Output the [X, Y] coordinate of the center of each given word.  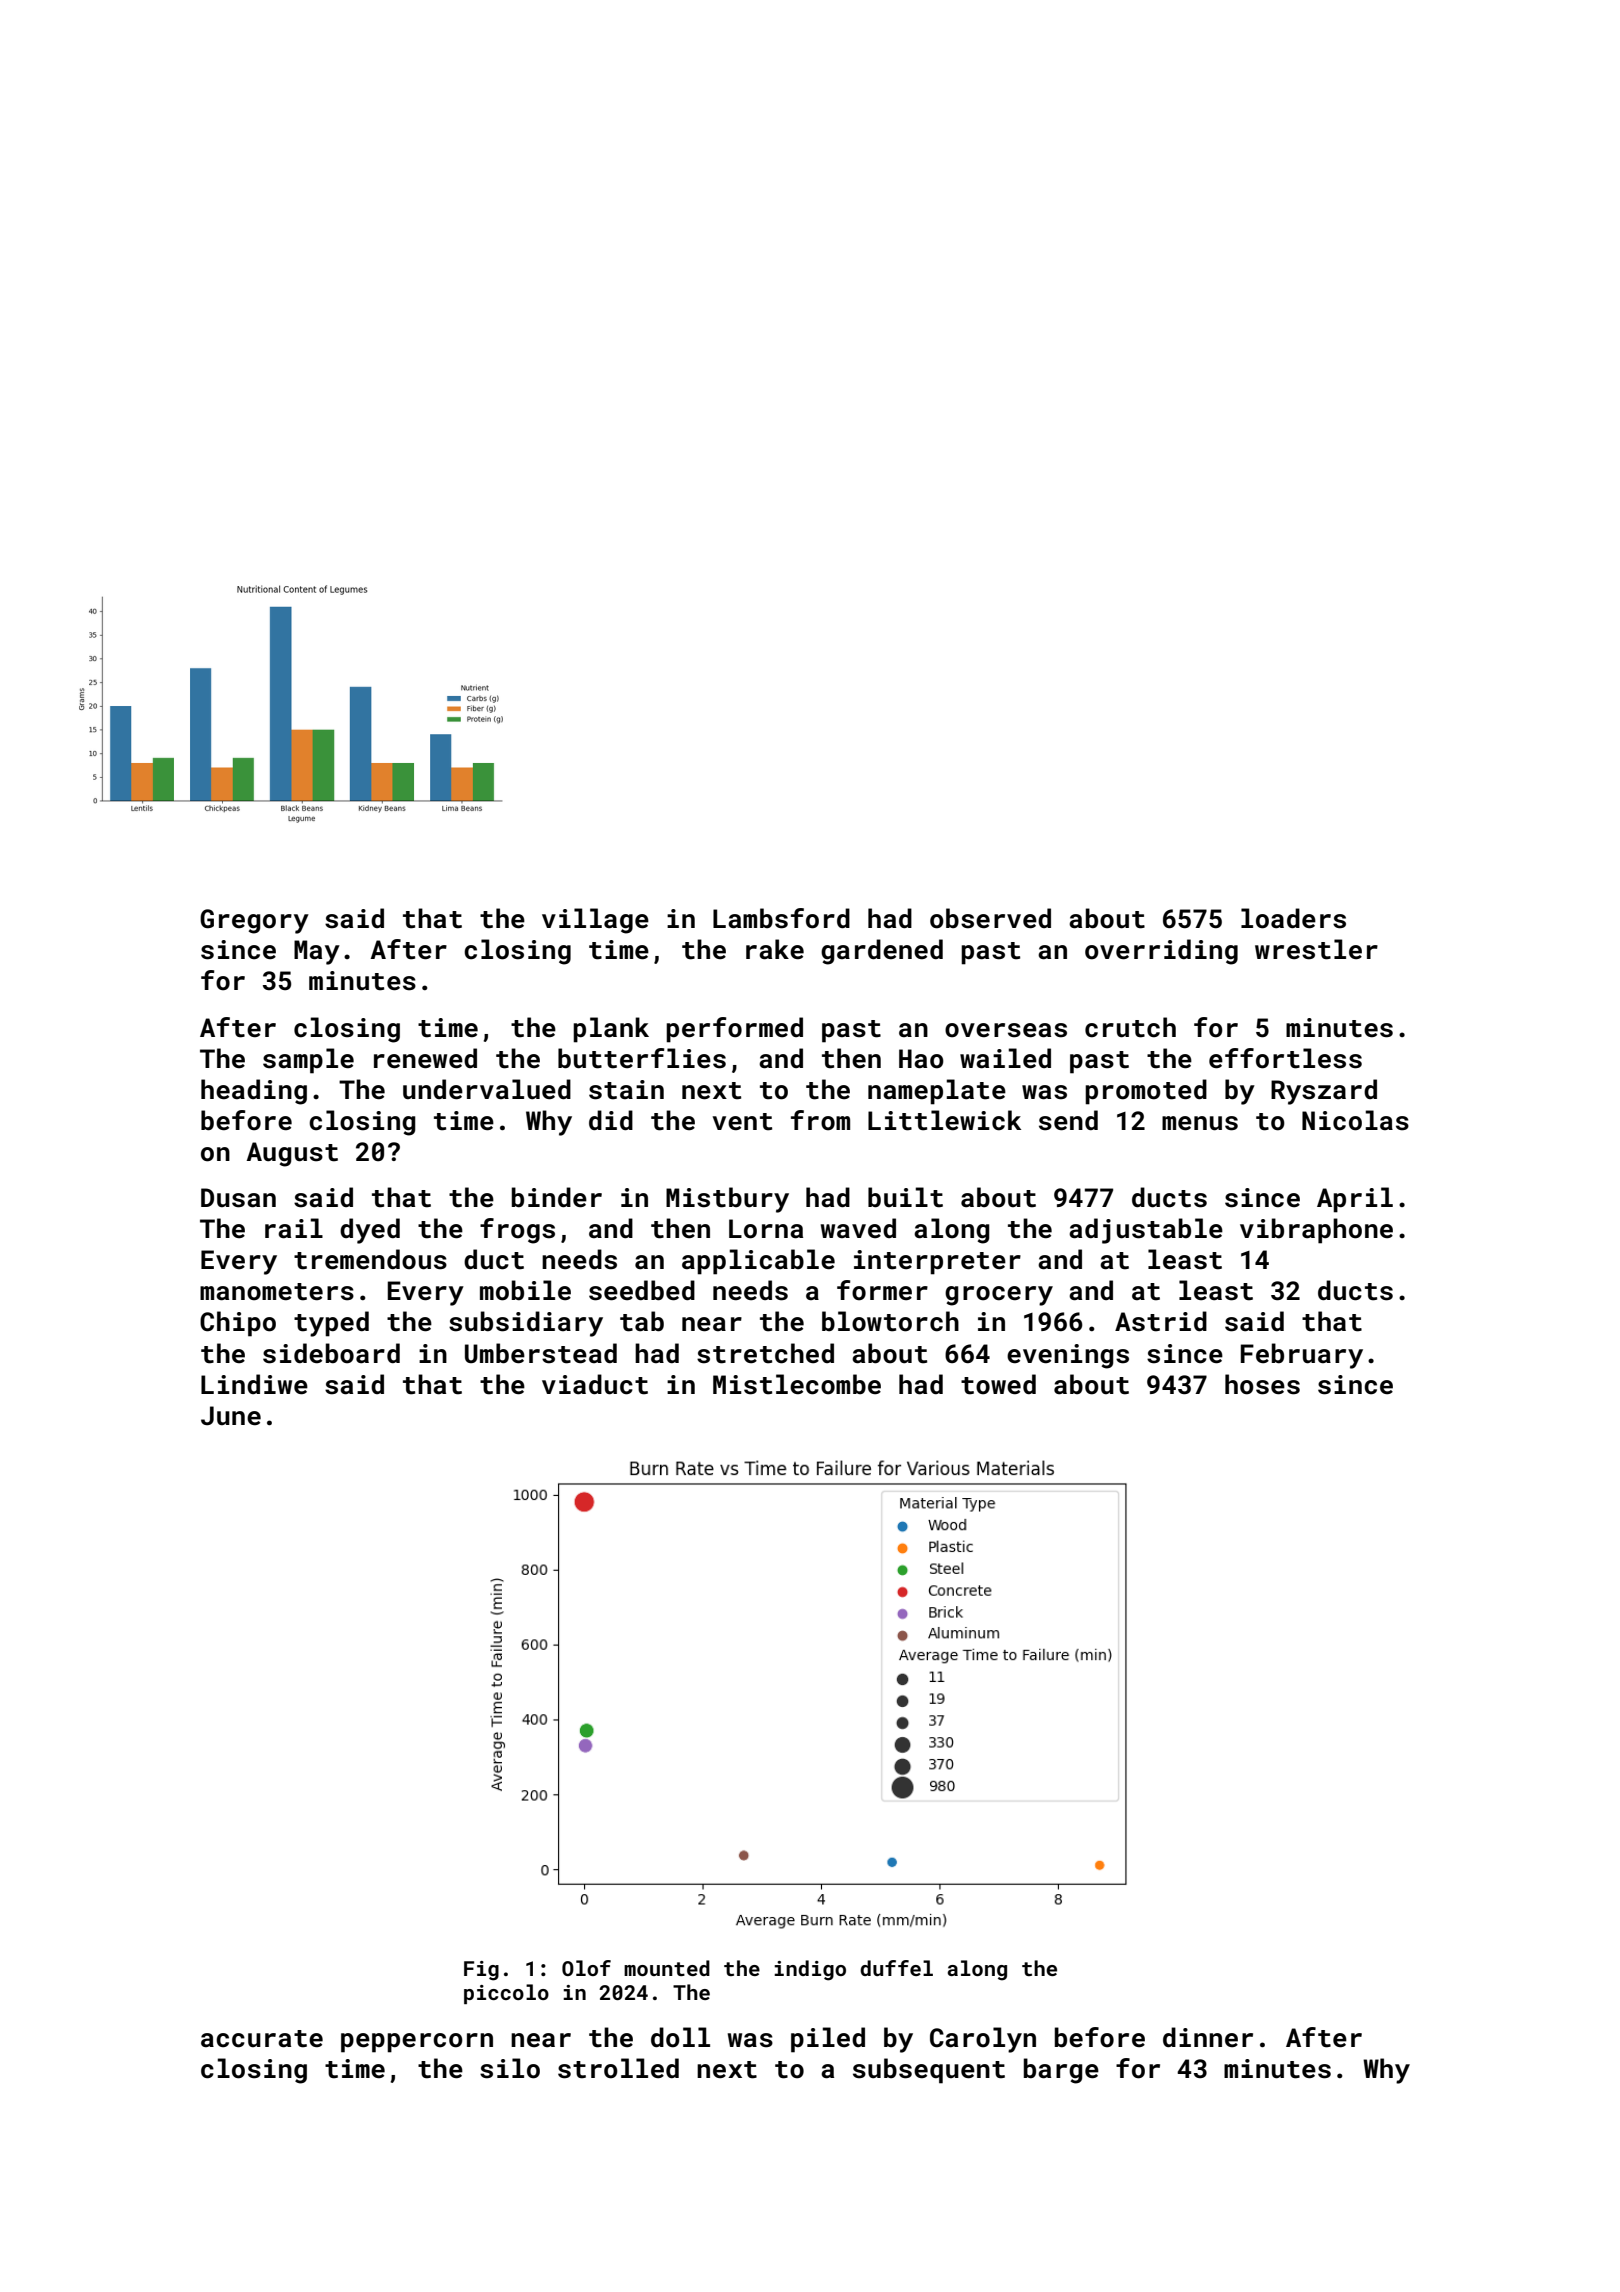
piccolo [506, 1994]
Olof [586, 1968]
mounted [667, 1968]
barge [1061, 2071]
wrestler [1316, 949]
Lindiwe [254, 1384]
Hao [921, 1059]
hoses [1262, 1384]
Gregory [254, 921]
